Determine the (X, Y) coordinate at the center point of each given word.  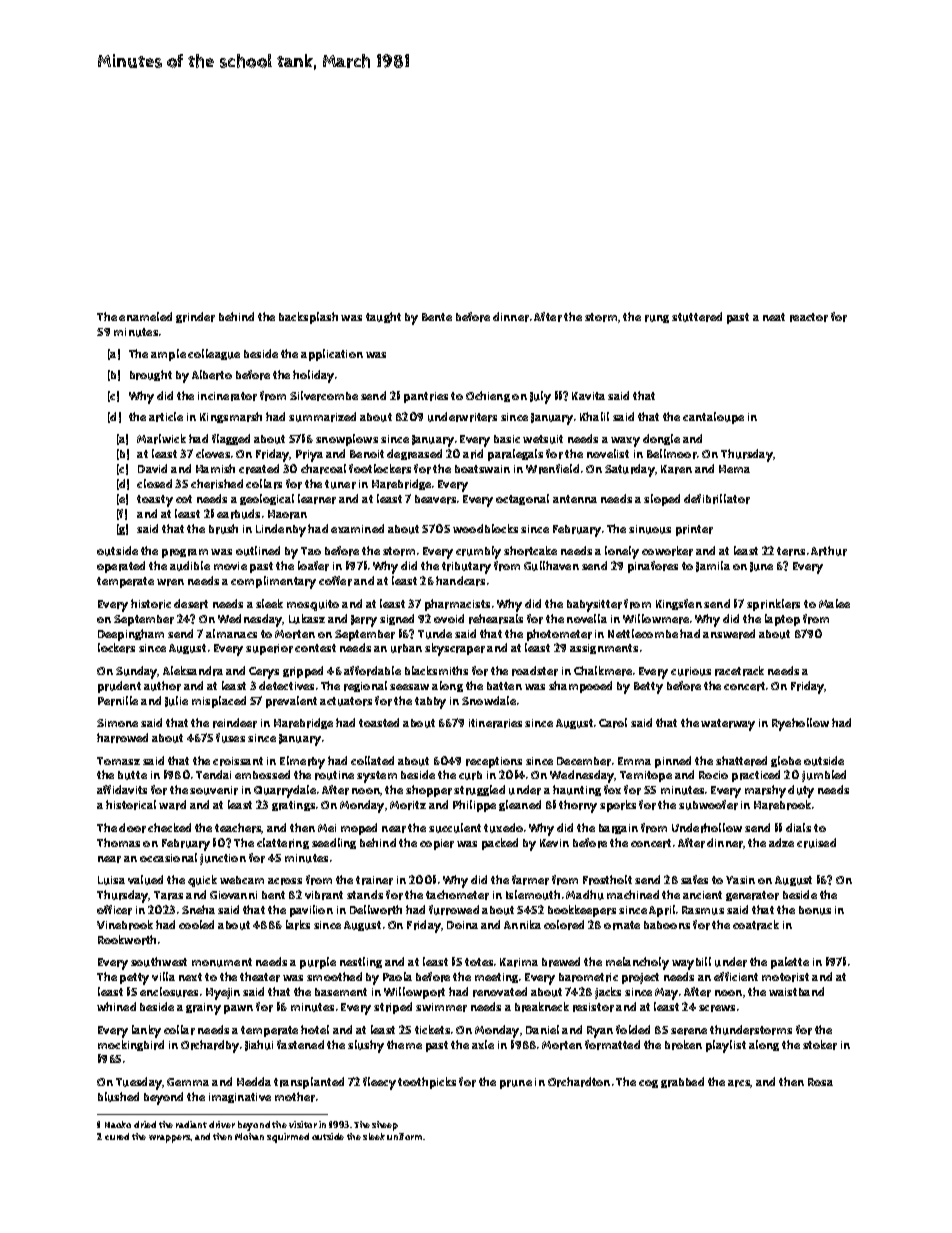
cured (117, 1136)
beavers (435, 499)
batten (504, 686)
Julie (176, 701)
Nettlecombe (643, 633)
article (166, 417)
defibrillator (717, 499)
